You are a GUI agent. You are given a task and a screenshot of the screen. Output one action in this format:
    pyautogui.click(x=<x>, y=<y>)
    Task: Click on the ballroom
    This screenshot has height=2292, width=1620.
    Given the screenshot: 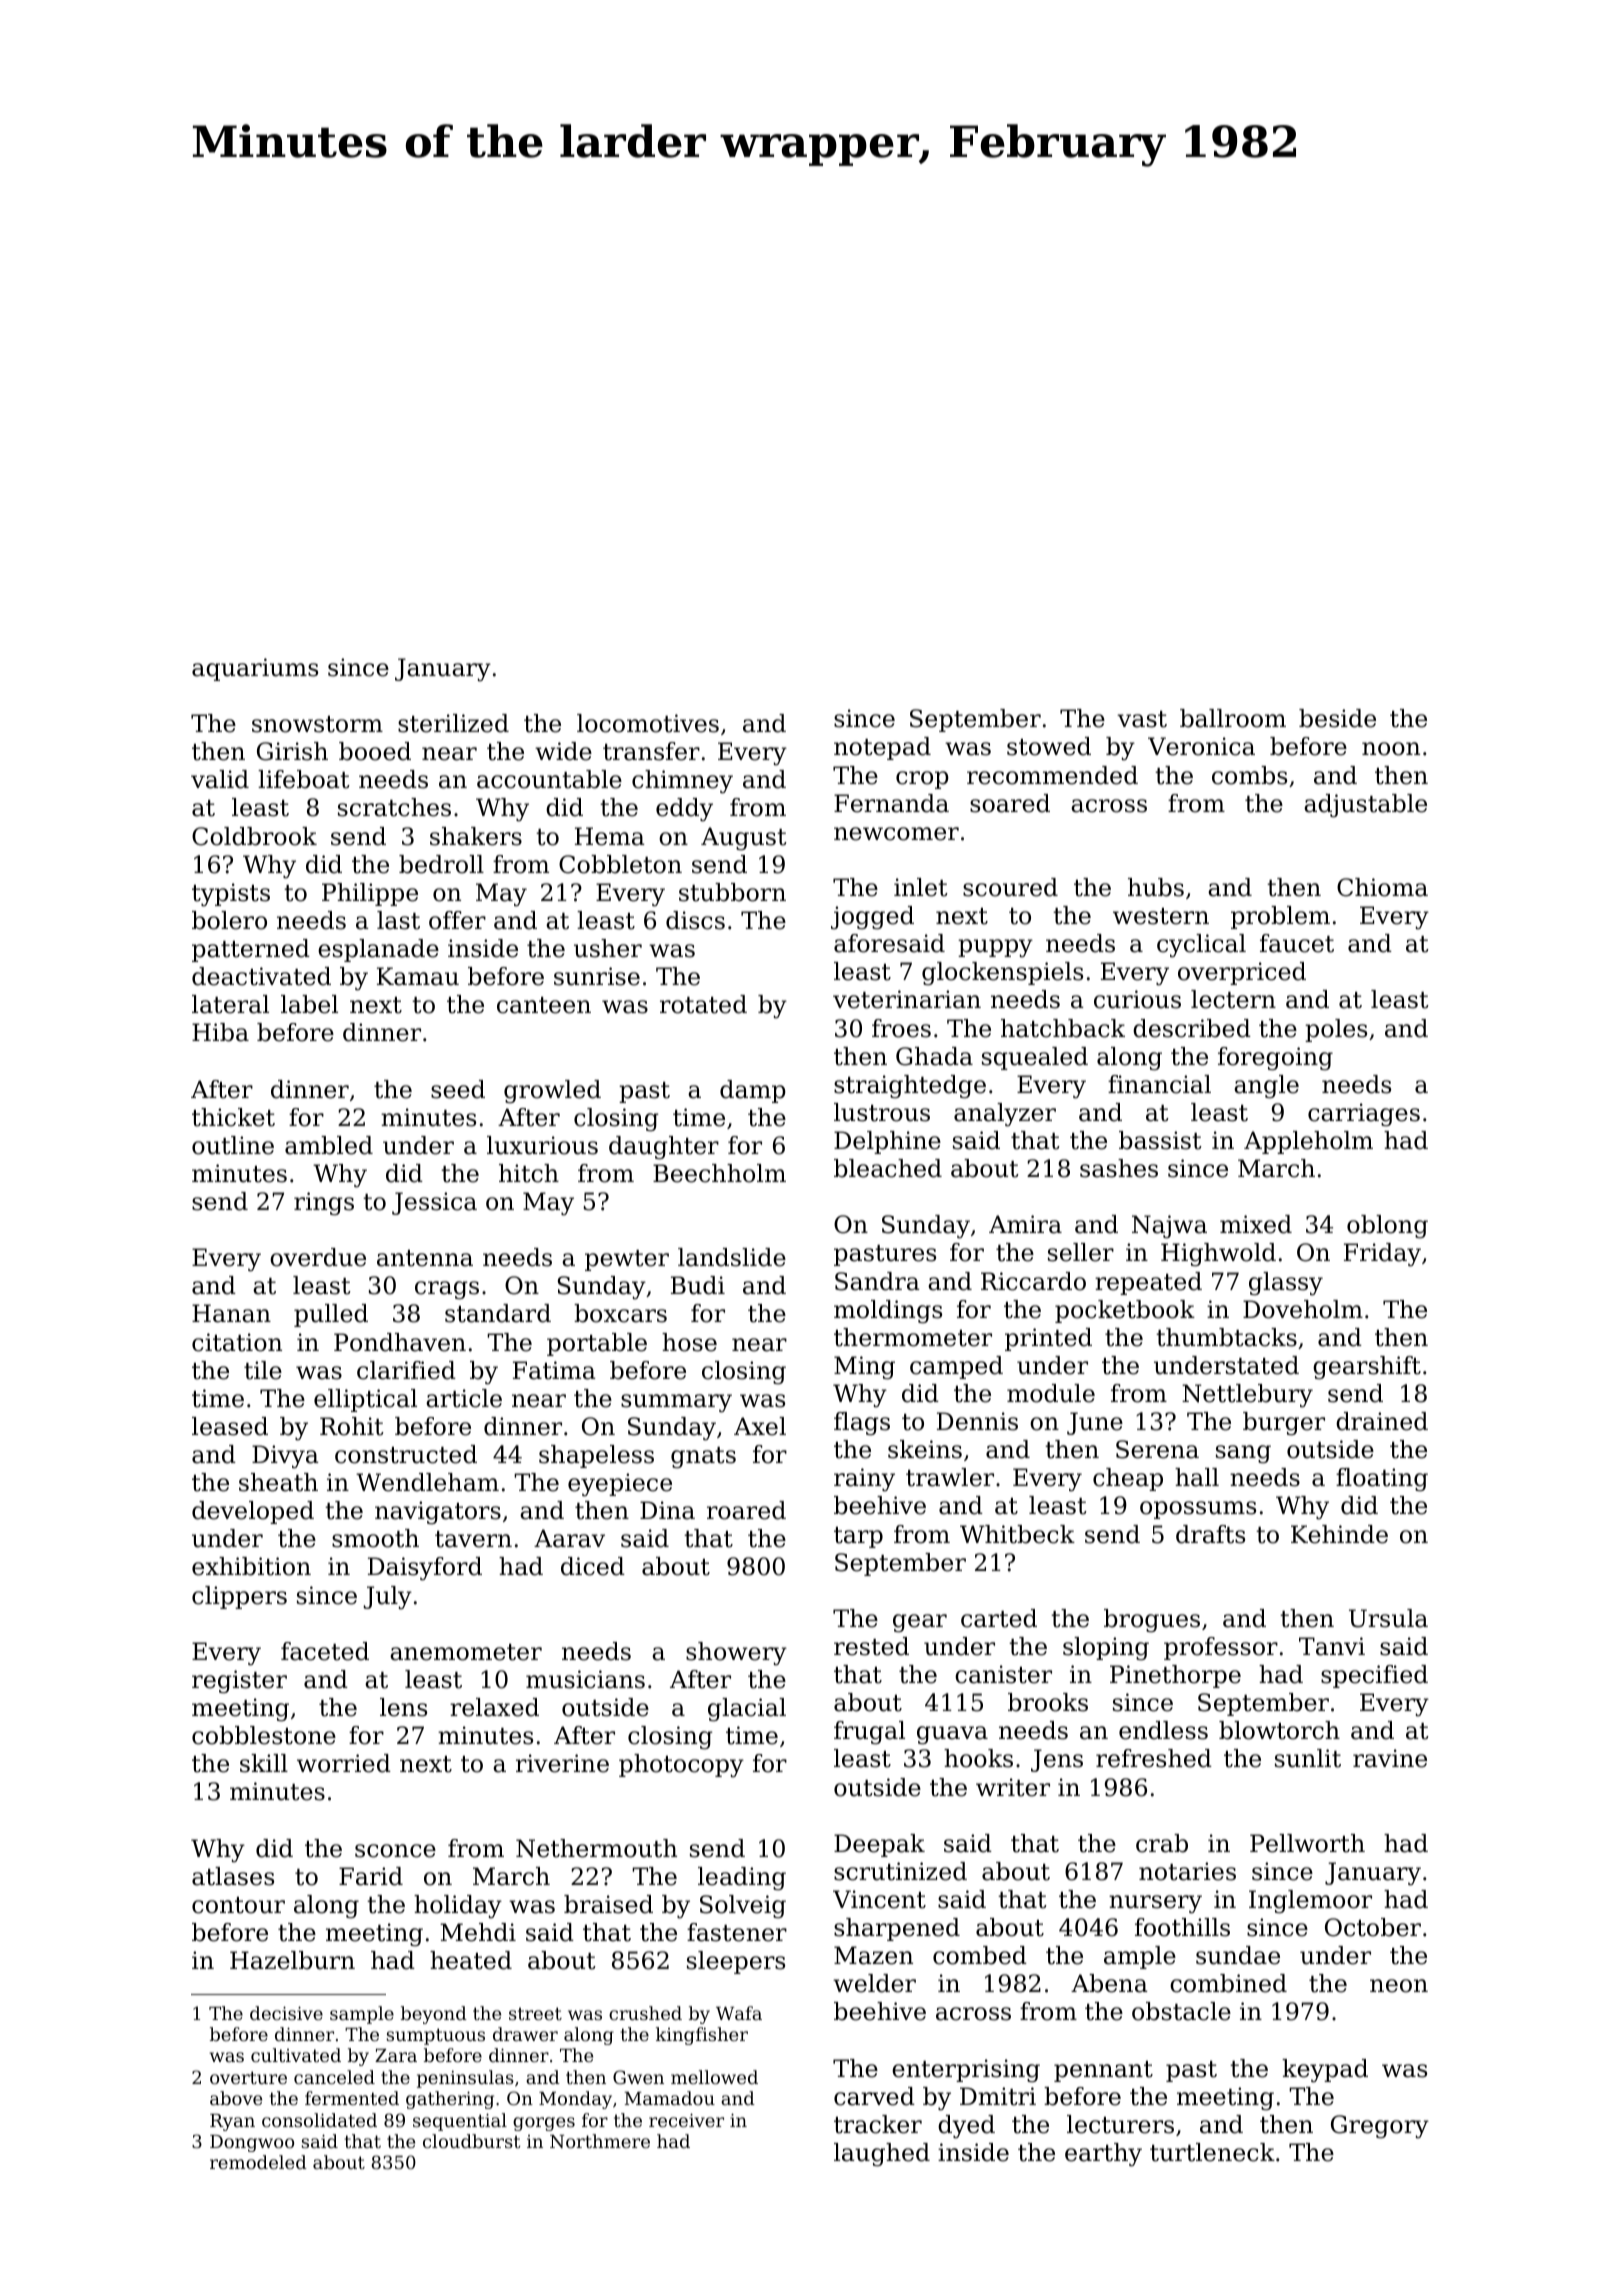 What is the action you would take?
    pyautogui.click(x=1233, y=718)
